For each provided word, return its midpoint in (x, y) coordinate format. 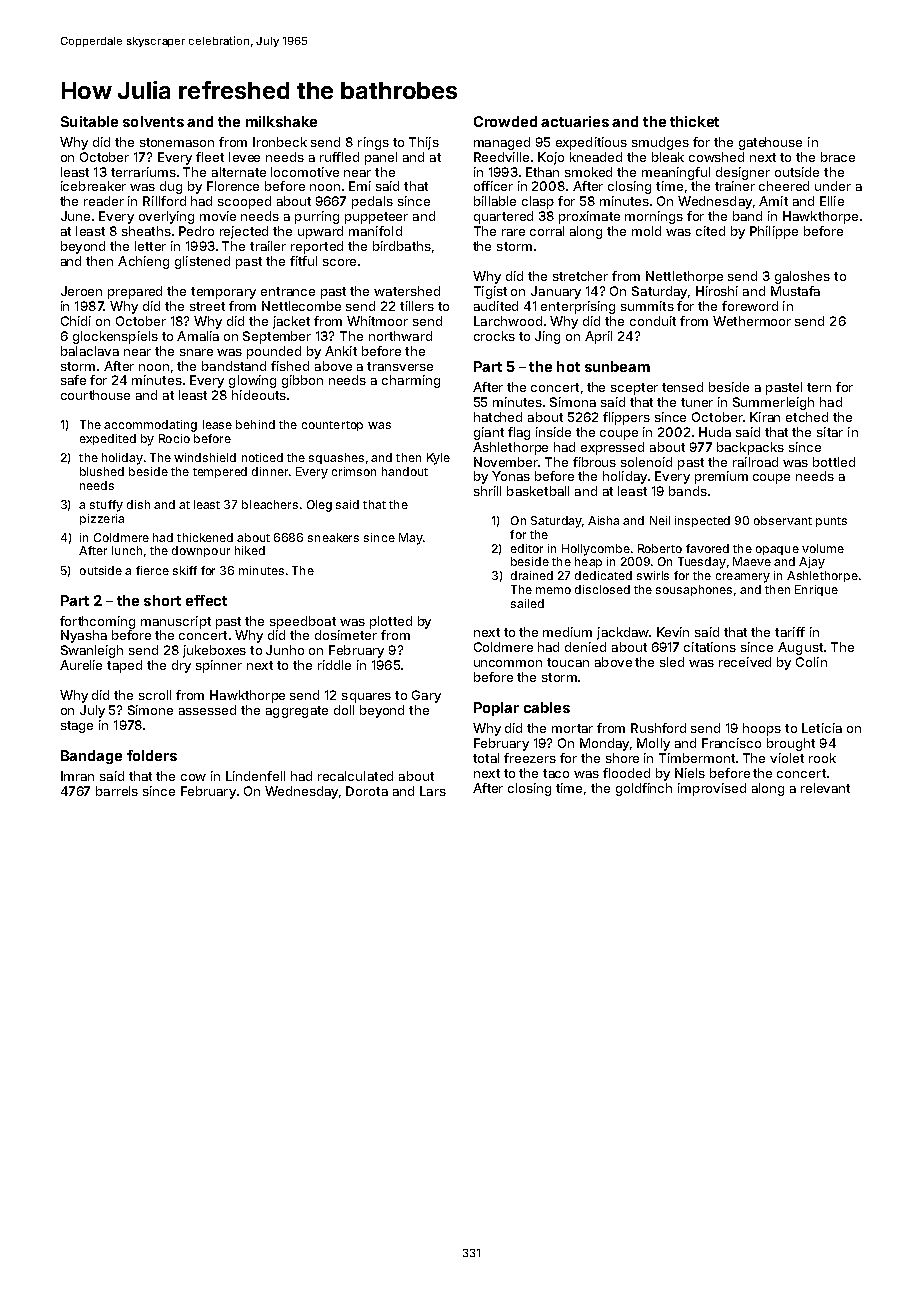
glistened (202, 262)
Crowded (505, 121)
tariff (790, 632)
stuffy (106, 506)
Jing (547, 337)
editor (527, 548)
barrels (117, 791)
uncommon (508, 663)
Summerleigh (773, 403)
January (556, 292)
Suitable (89, 121)
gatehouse (770, 143)
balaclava (90, 351)
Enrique (816, 590)
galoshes (802, 277)
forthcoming (97, 622)
